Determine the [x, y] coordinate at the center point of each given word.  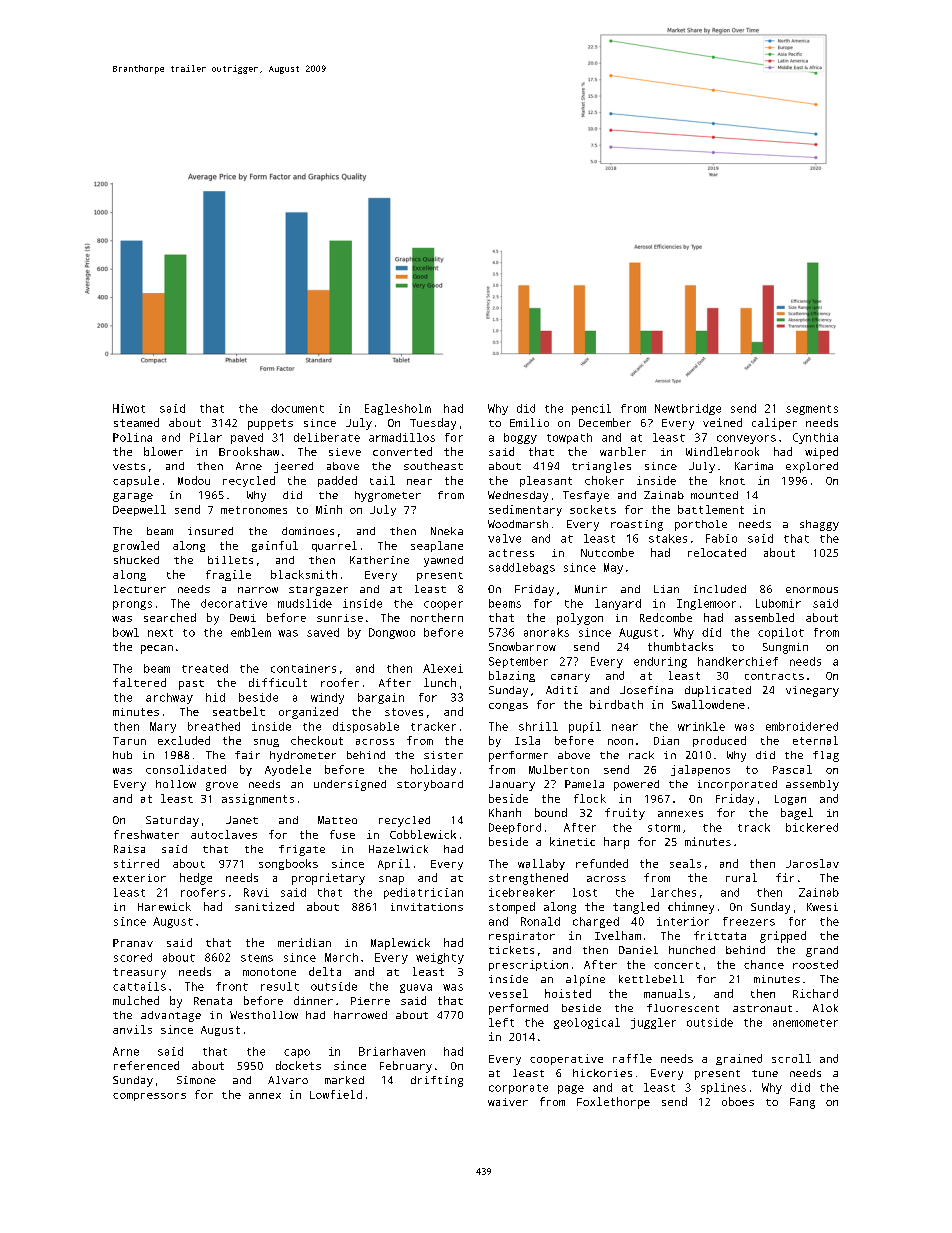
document [297, 408]
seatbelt [239, 711]
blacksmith [304, 574]
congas [508, 707]
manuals [667, 993]
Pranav [133, 943]
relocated [717, 552]
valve [504, 538]
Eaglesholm [398, 409]
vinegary [812, 691]
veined [722, 422]
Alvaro [288, 1080]
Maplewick [400, 944]
